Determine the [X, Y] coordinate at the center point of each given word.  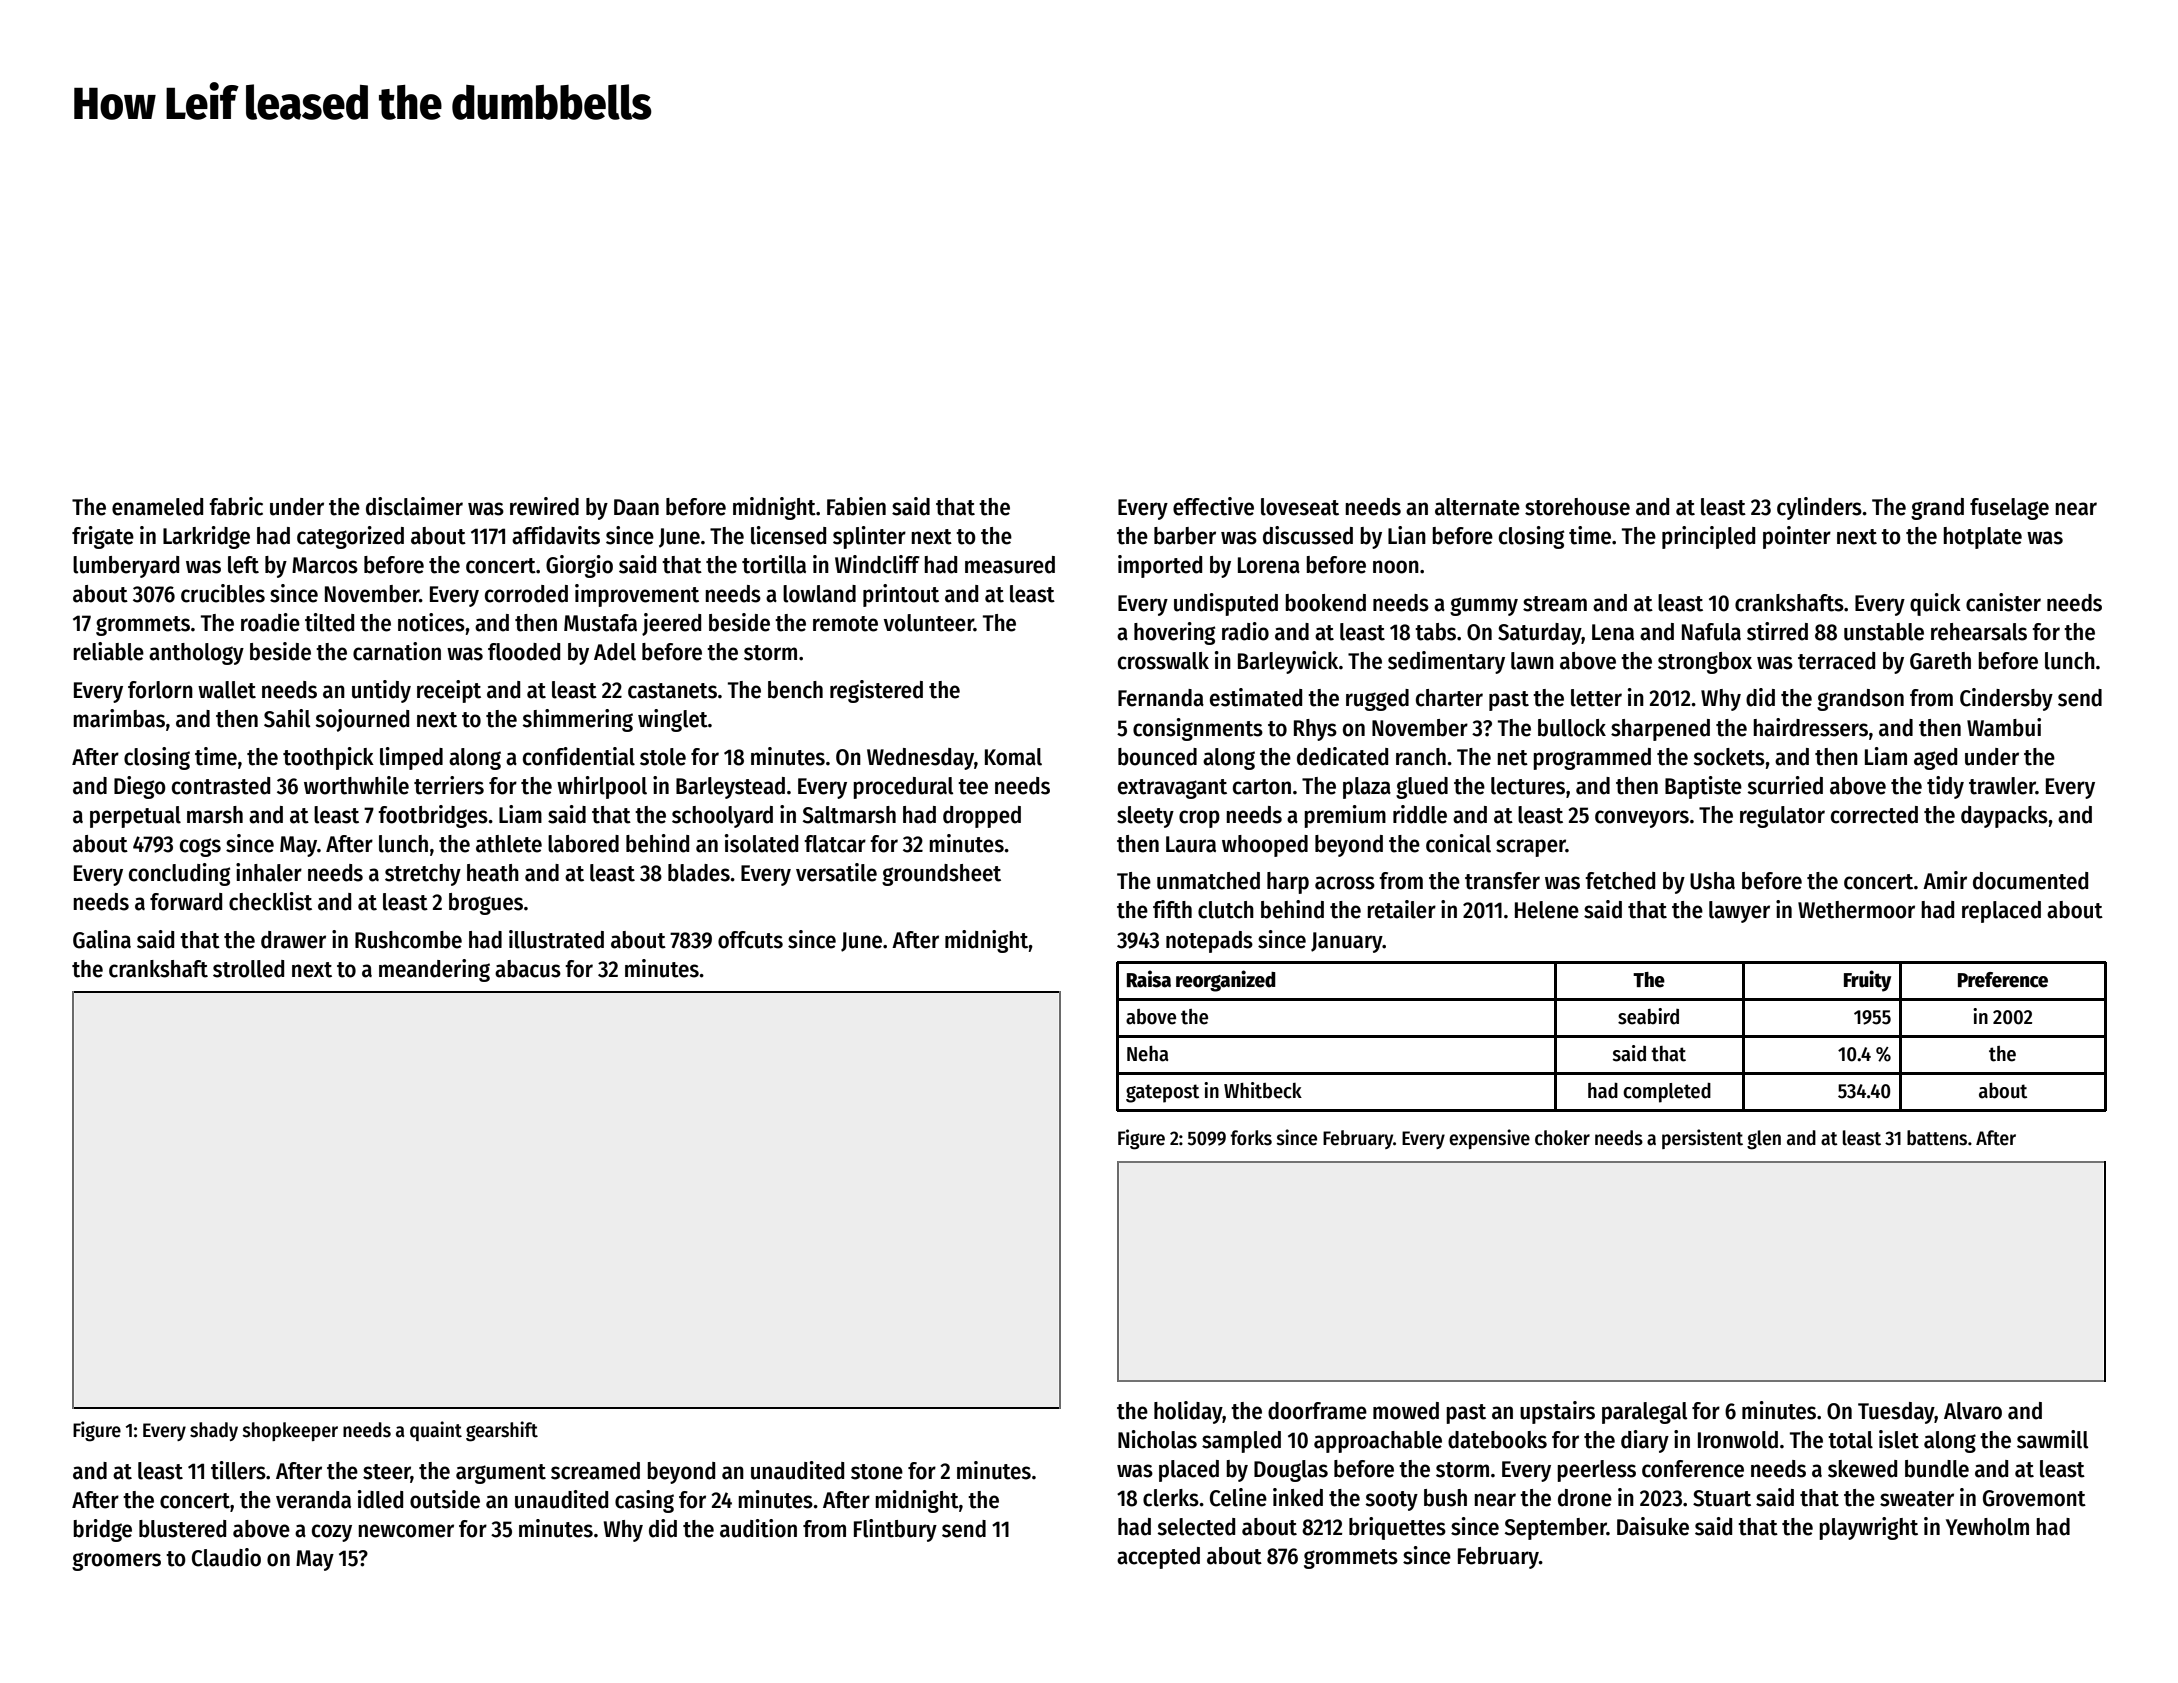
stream [1555, 604]
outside [445, 1499]
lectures [1528, 786]
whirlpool [602, 787]
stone [877, 1472]
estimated [1256, 697]
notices [431, 622]
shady [214, 1431]
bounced [1157, 757]
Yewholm [1987, 1527]
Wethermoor [1856, 910]
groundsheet [941, 875]
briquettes [1397, 1528]
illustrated [556, 939]
